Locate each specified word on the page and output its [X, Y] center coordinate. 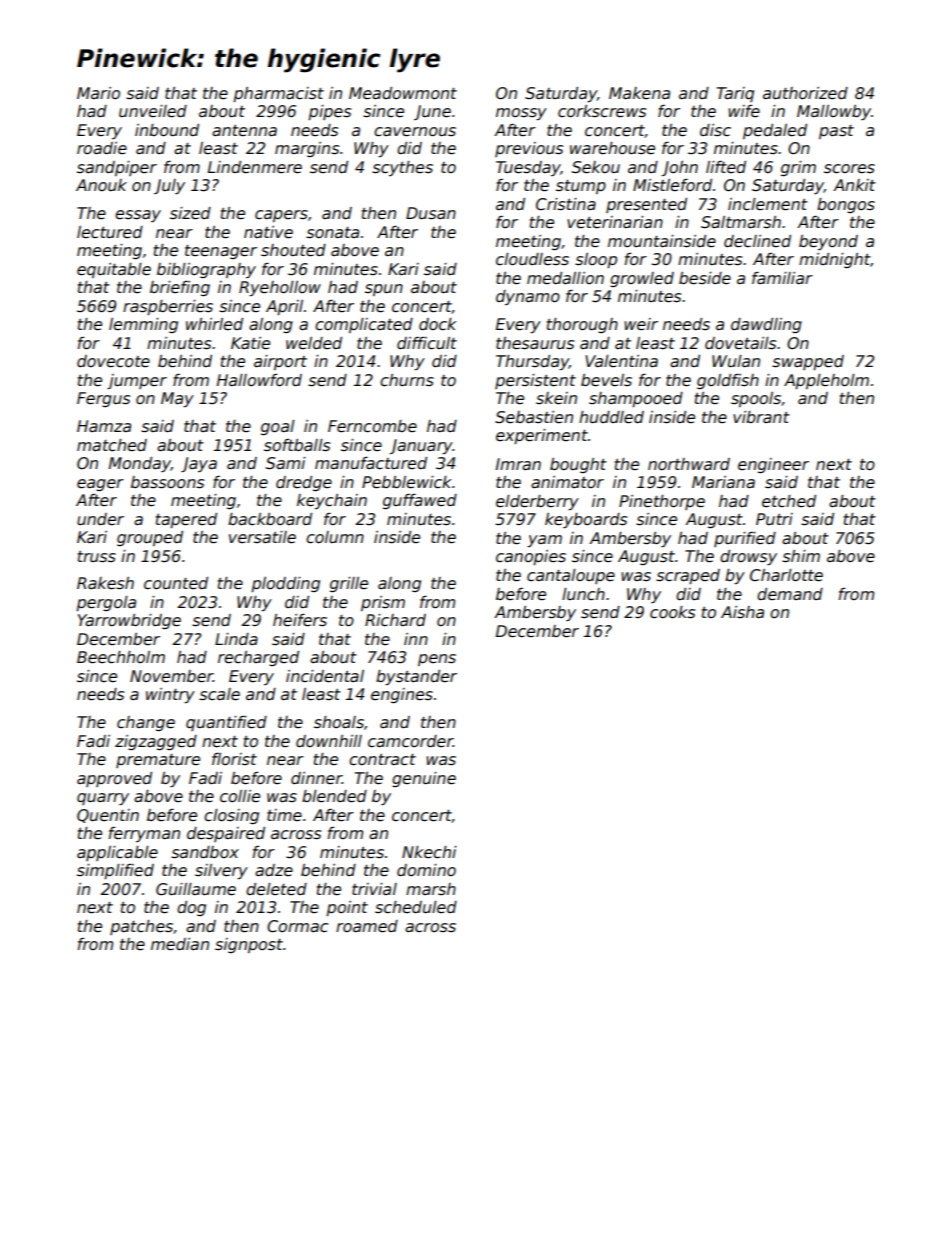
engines [402, 695]
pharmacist [278, 94]
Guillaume [196, 889]
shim [801, 556]
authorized [805, 93]
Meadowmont [403, 93]
